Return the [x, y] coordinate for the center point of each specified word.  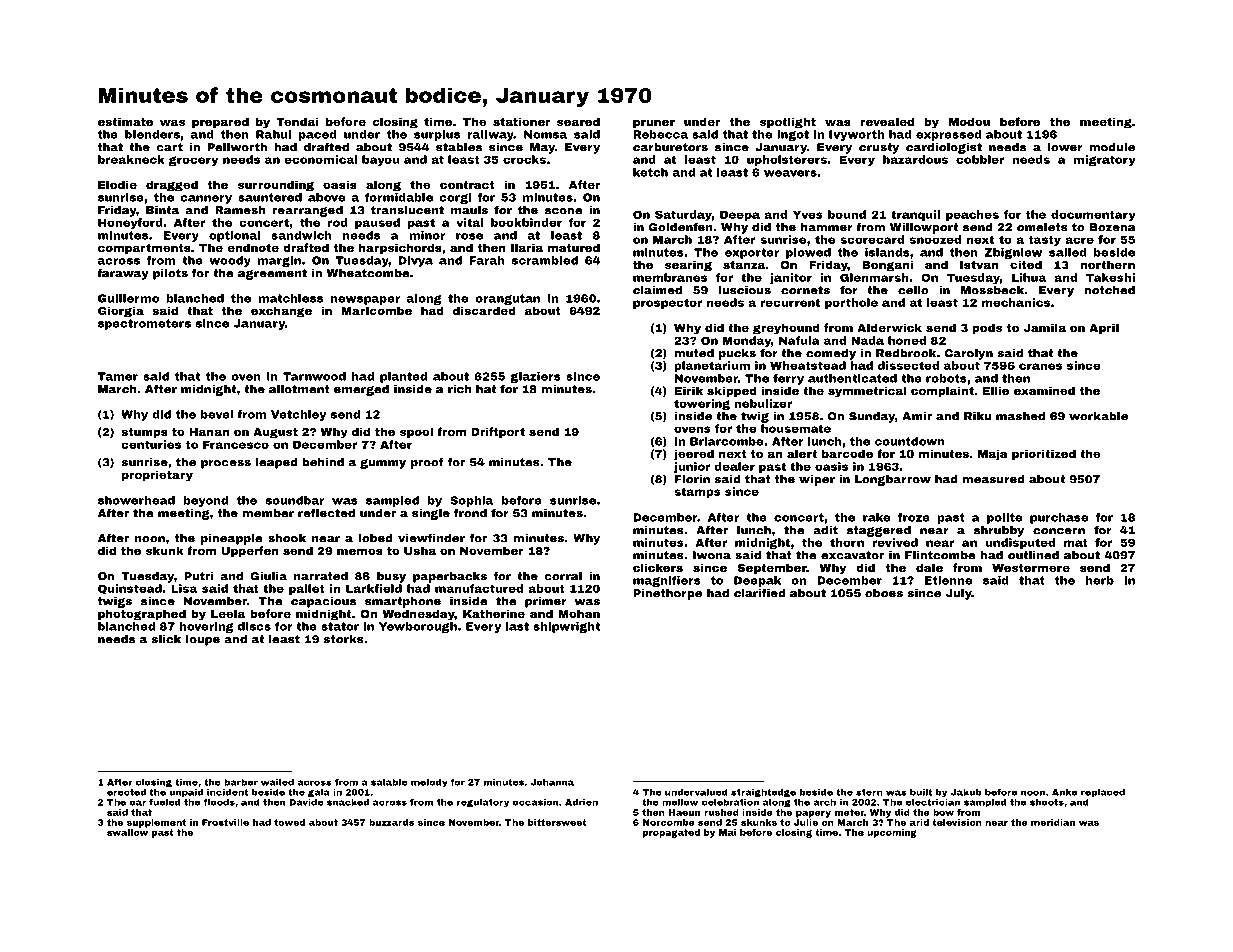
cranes [1040, 366]
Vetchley [298, 415]
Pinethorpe [667, 594]
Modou [969, 121]
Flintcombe [940, 555]
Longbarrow [893, 480]
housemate [796, 428]
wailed [277, 782]
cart [169, 147]
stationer [522, 121]
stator [340, 626]
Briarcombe [727, 441]
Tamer [118, 376]
